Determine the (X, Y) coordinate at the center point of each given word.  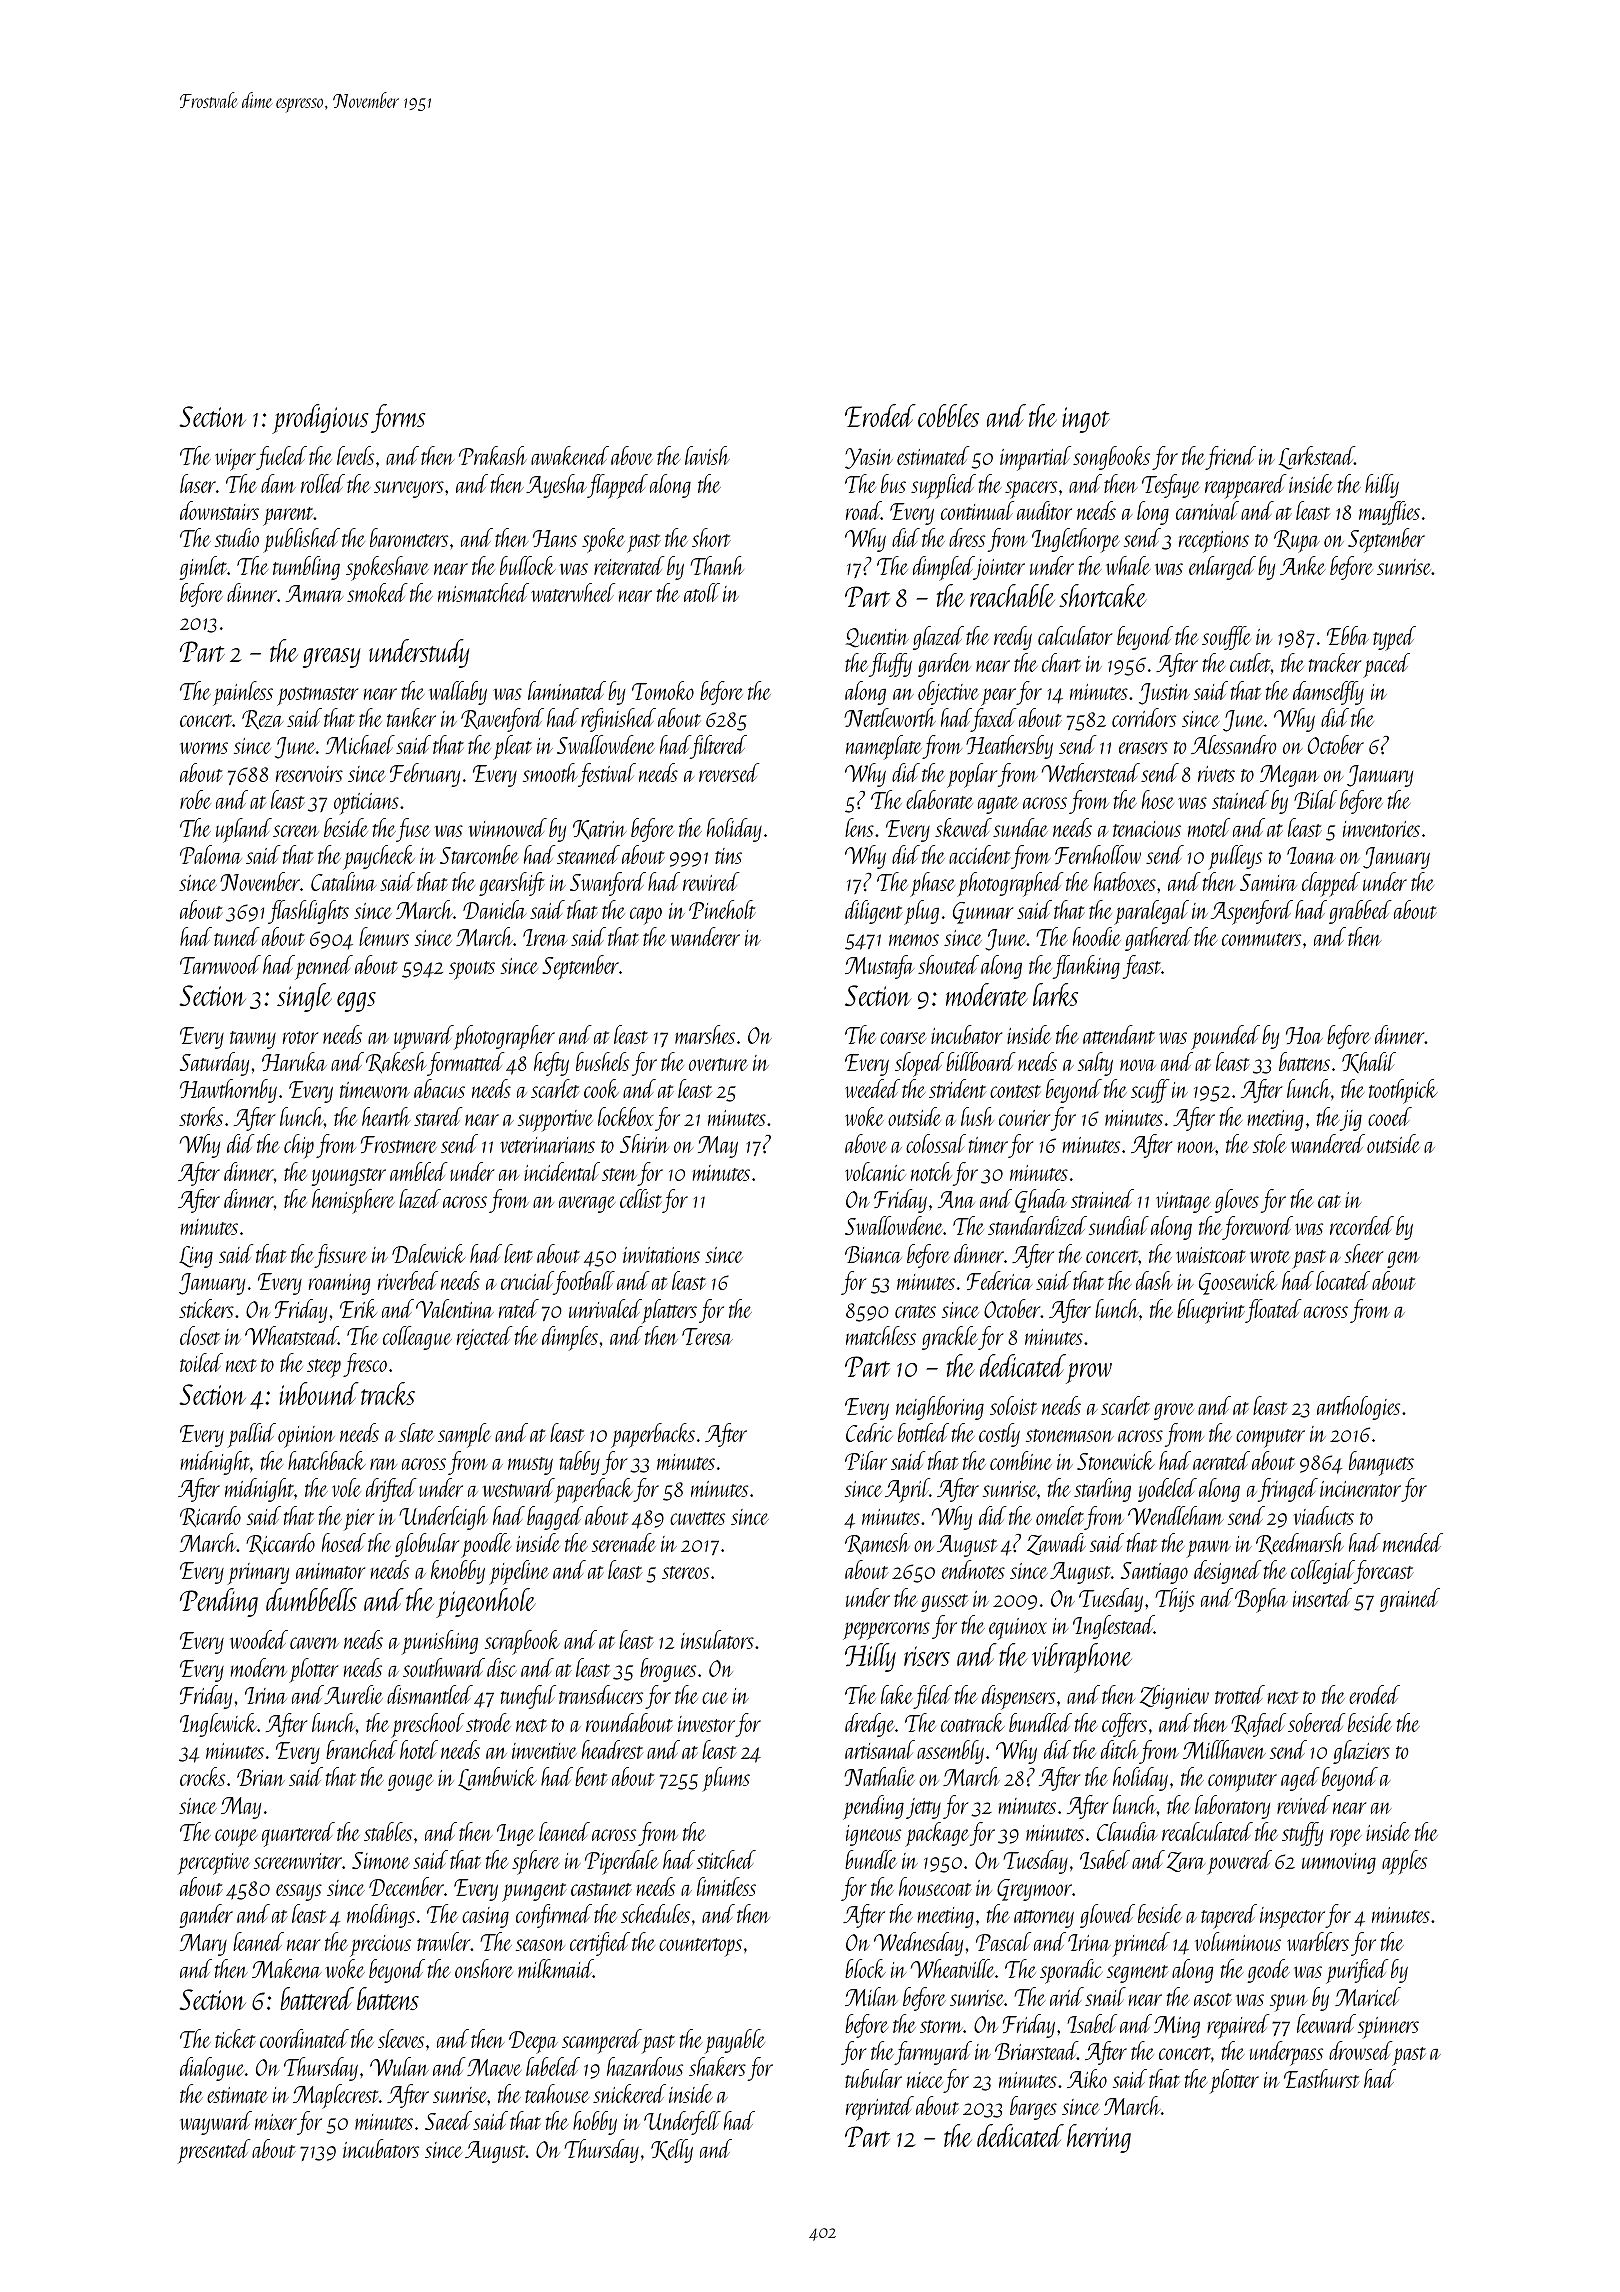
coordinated (304, 2038)
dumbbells (311, 1599)
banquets (1381, 1463)
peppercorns (886, 1631)
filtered (719, 747)
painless (243, 693)
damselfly (1328, 693)
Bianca (873, 1254)
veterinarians (547, 1145)
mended (1413, 1542)
